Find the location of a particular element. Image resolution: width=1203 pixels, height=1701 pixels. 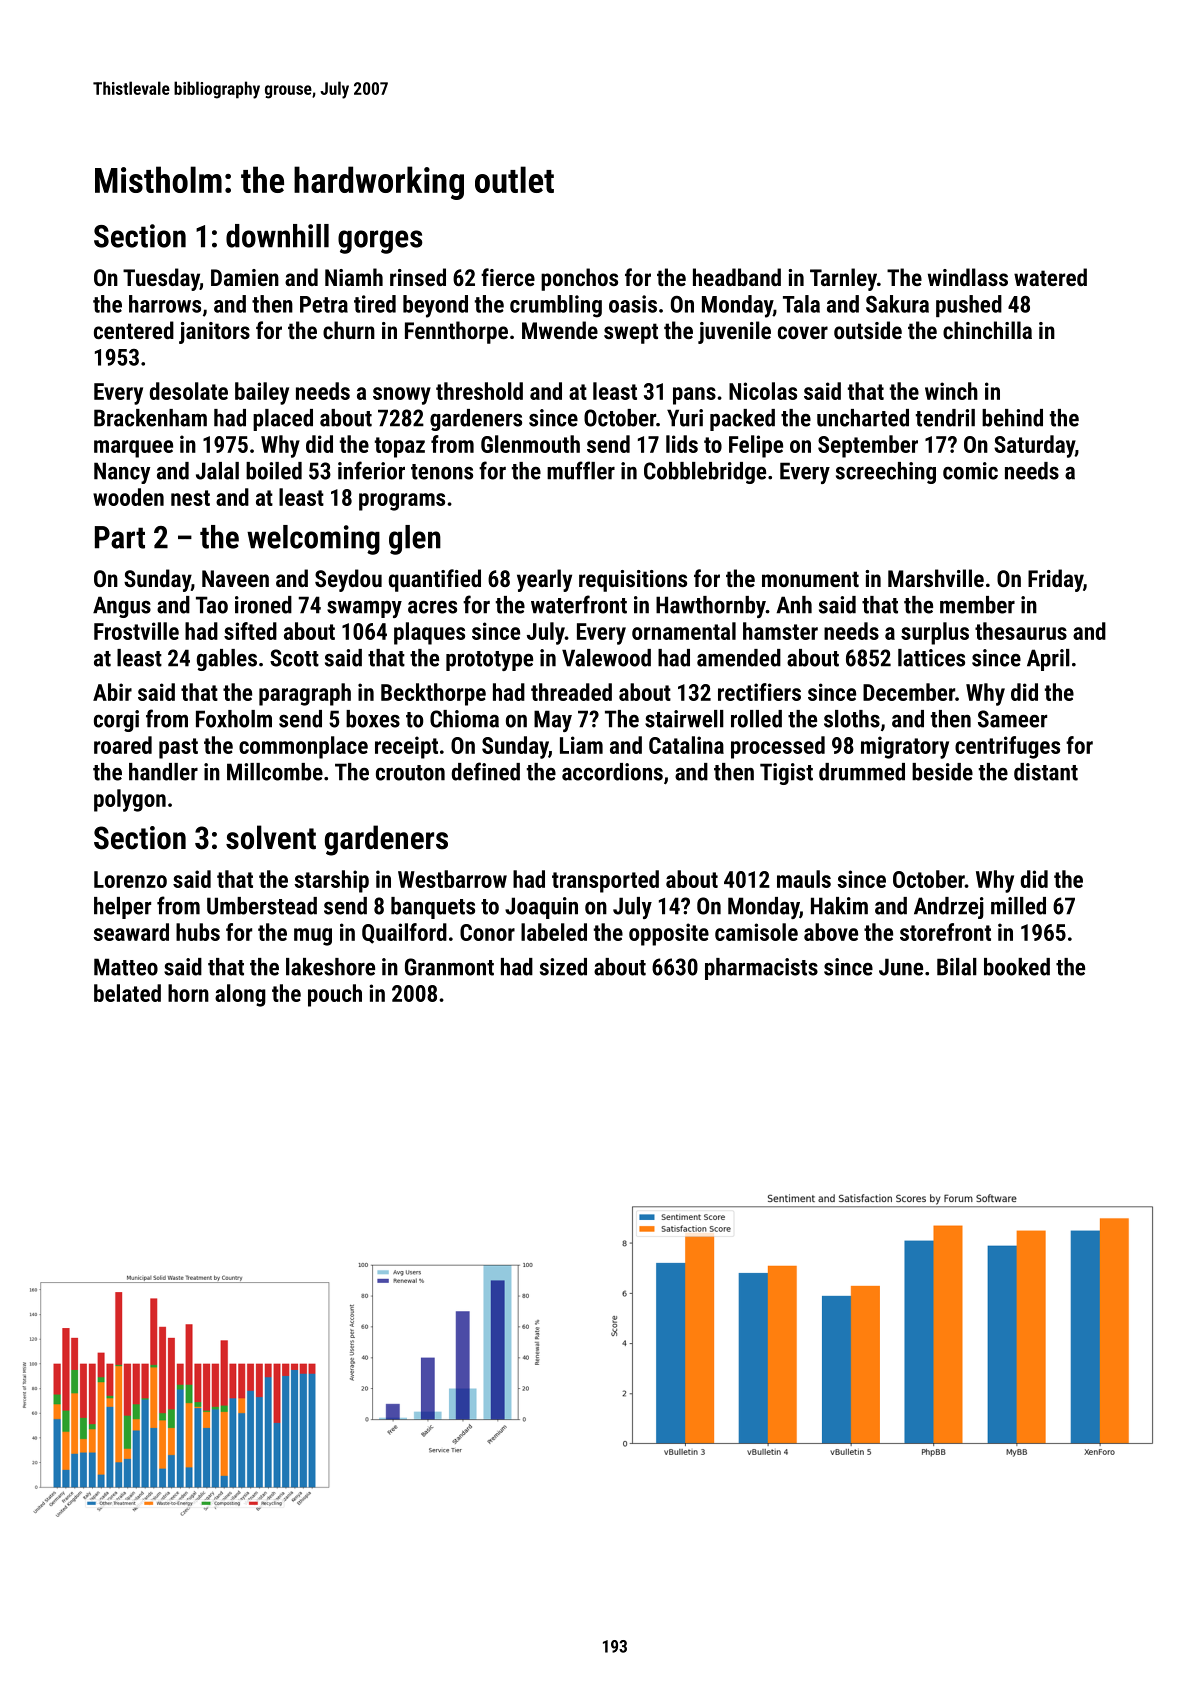

sifted is located at coordinates (250, 631).
